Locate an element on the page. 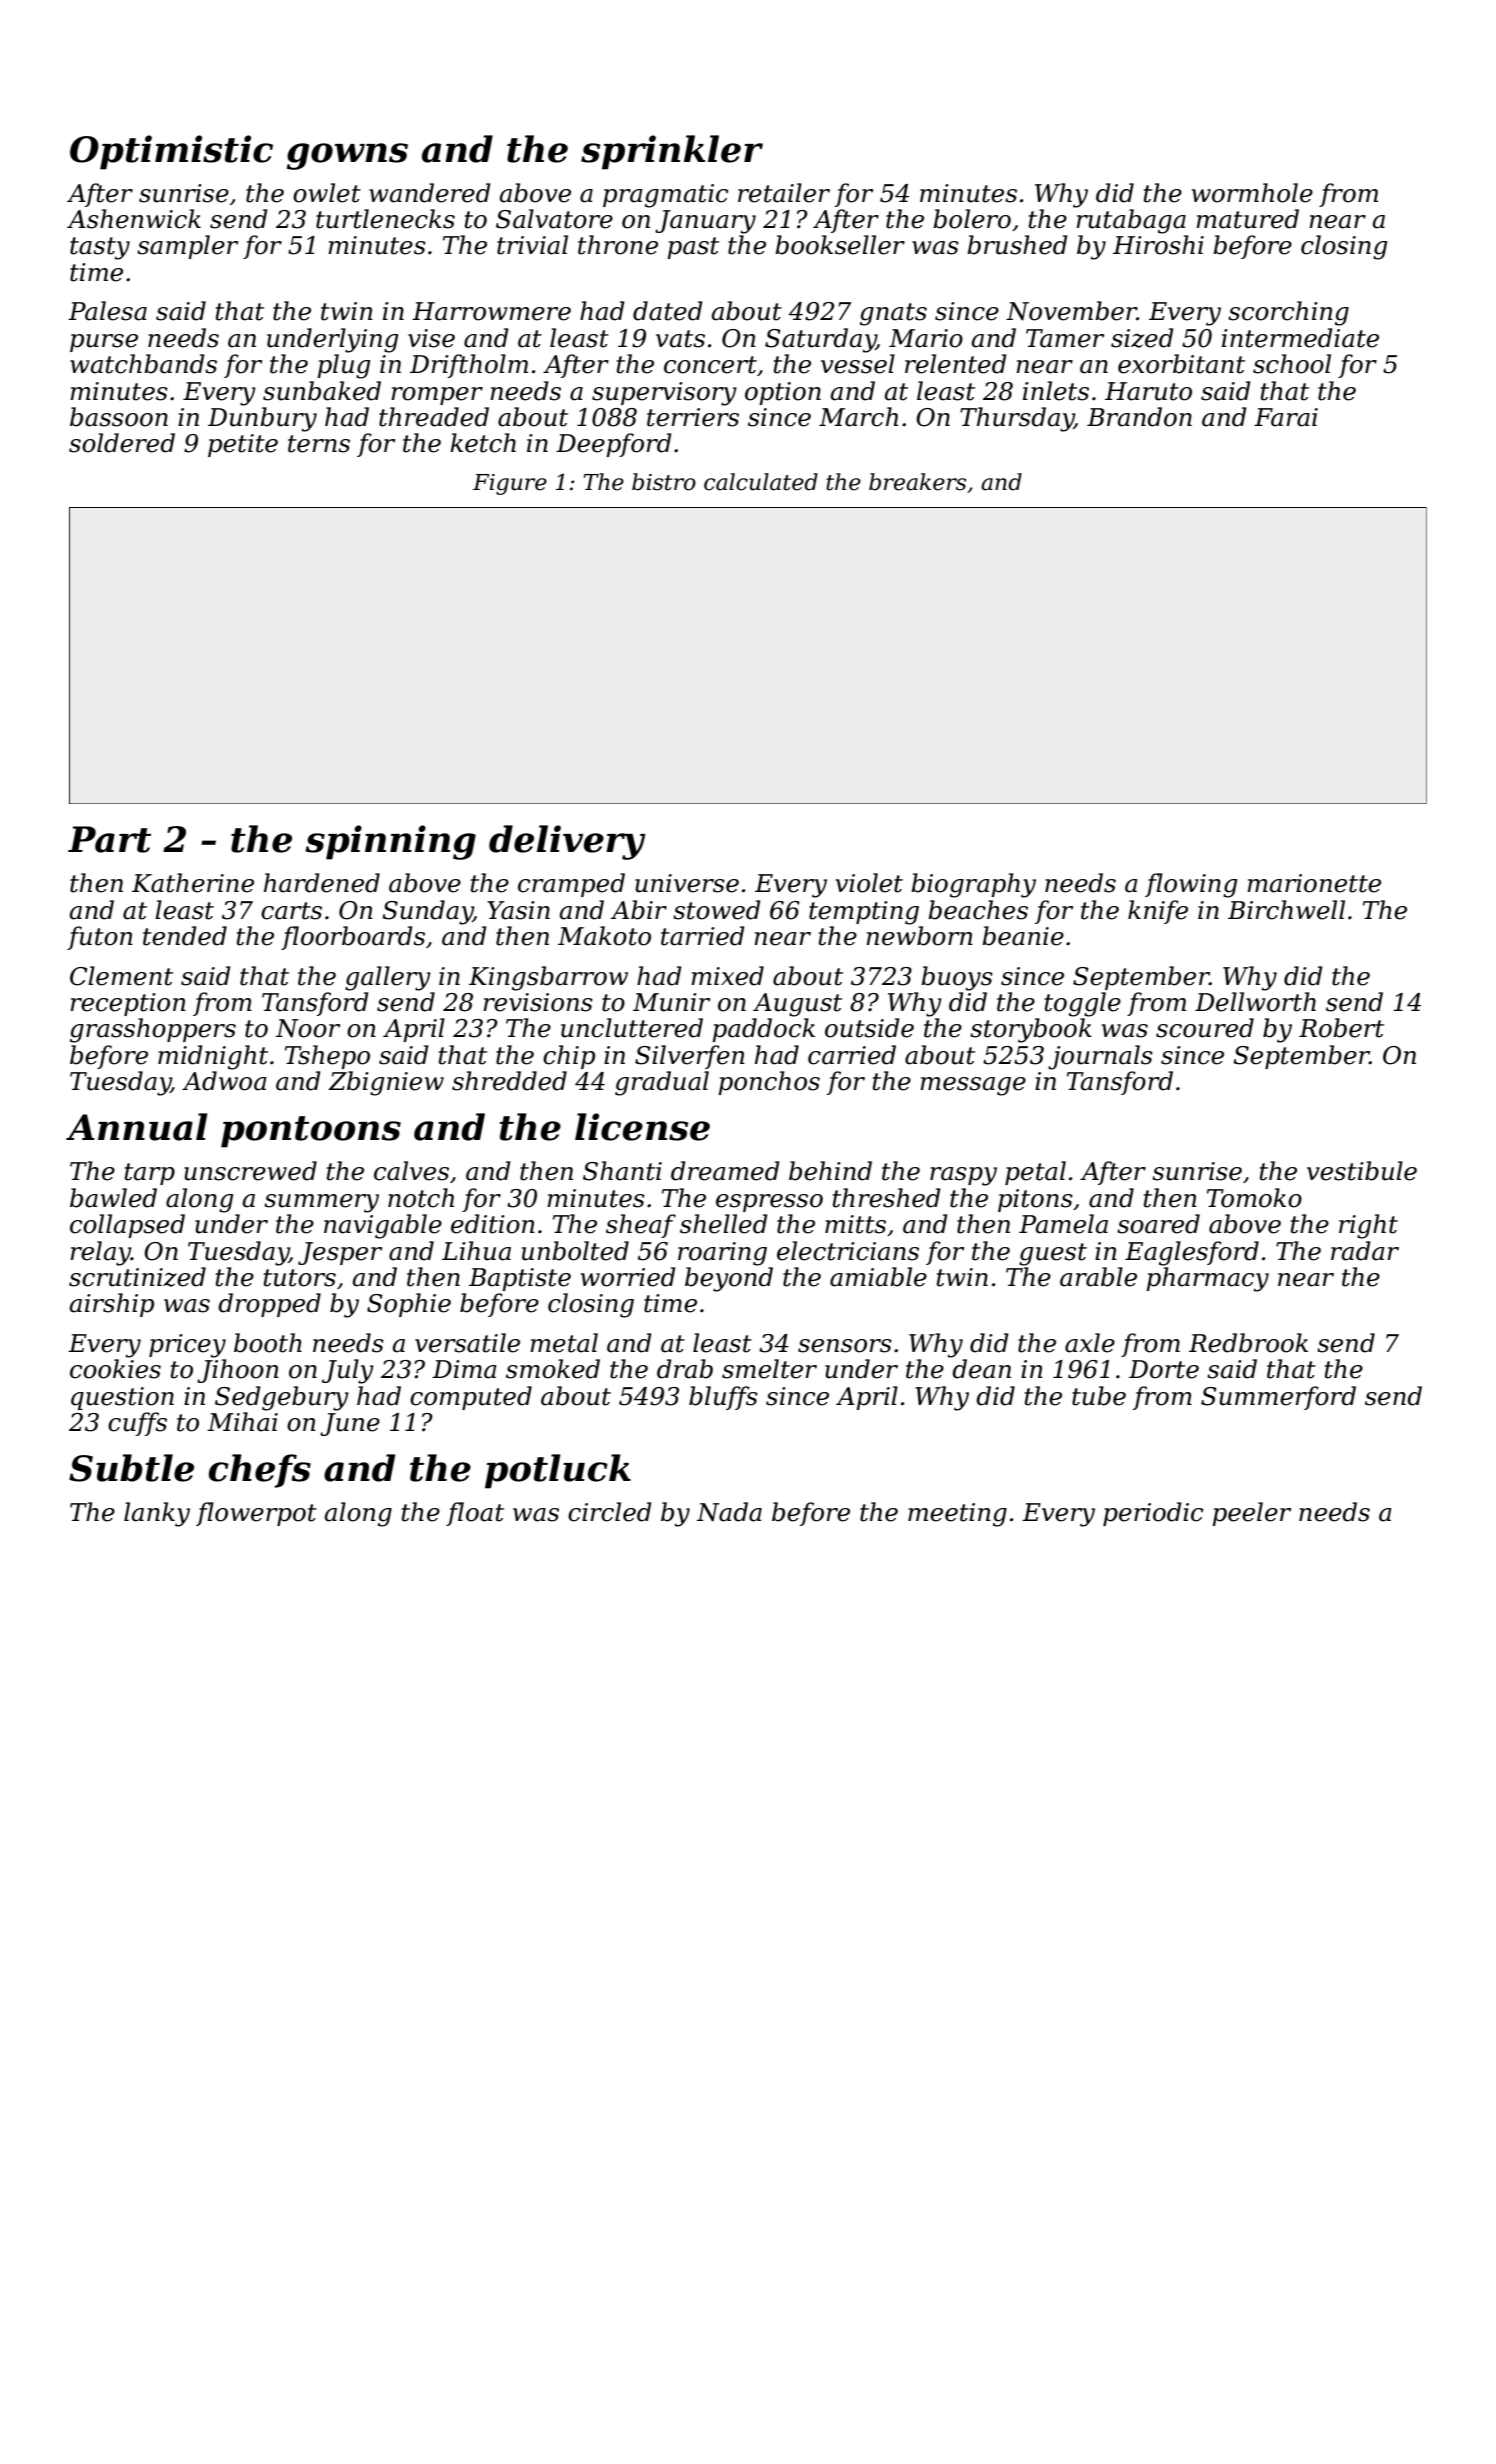 Image resolution: width=1496 pixels, height=2464 pixels. Noor is located at coordinates (308, 1028).
